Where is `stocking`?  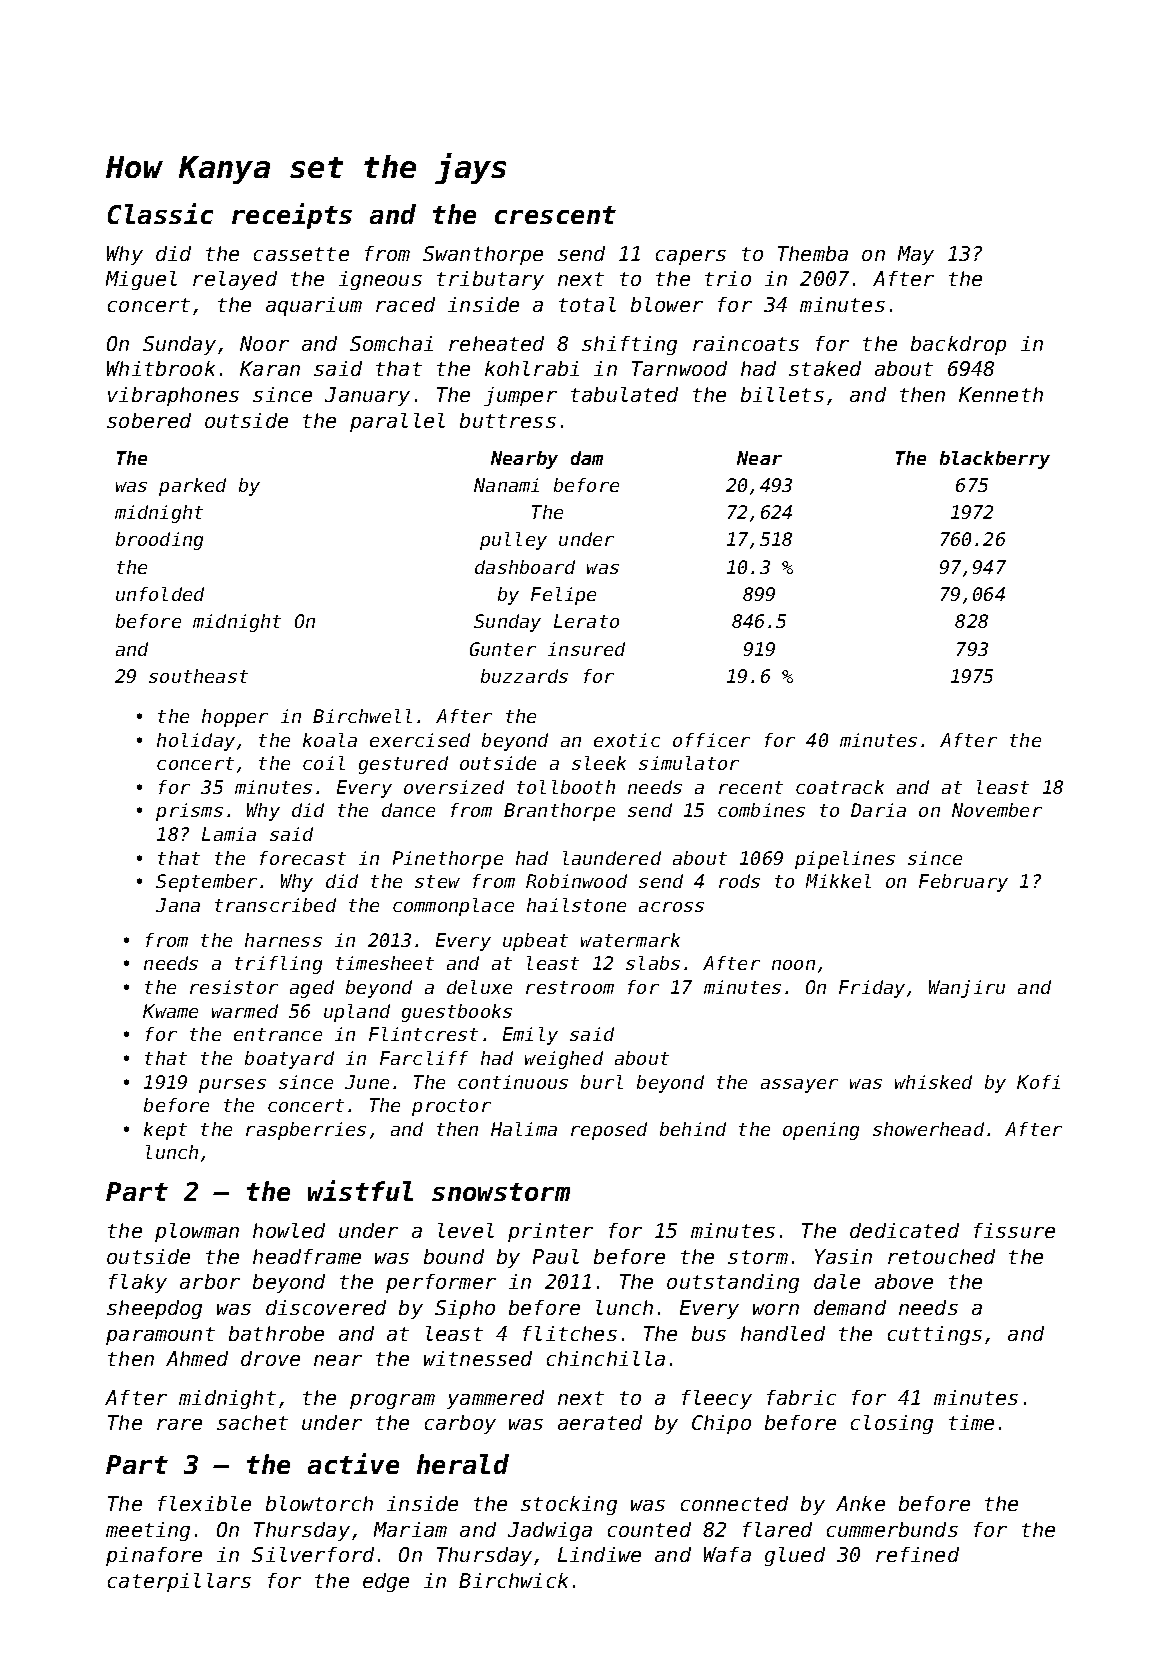
stocking is located at coordinates (569, 1505).
